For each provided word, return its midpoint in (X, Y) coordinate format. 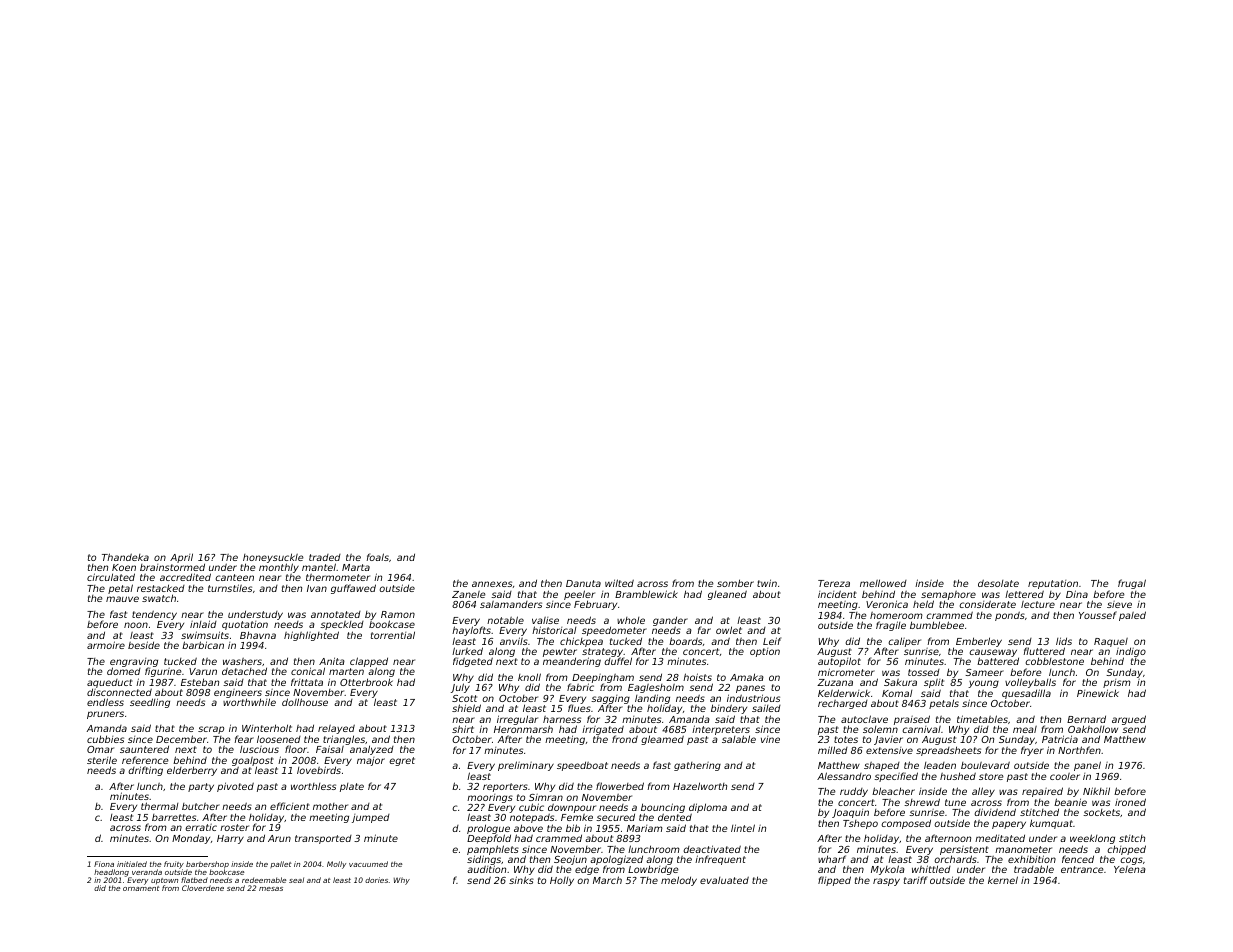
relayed (336, 729)
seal (296, 880)
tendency (154, 615)
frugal (1132, 584)
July (460, 688)
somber (735, 583)
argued (1129, 720)
